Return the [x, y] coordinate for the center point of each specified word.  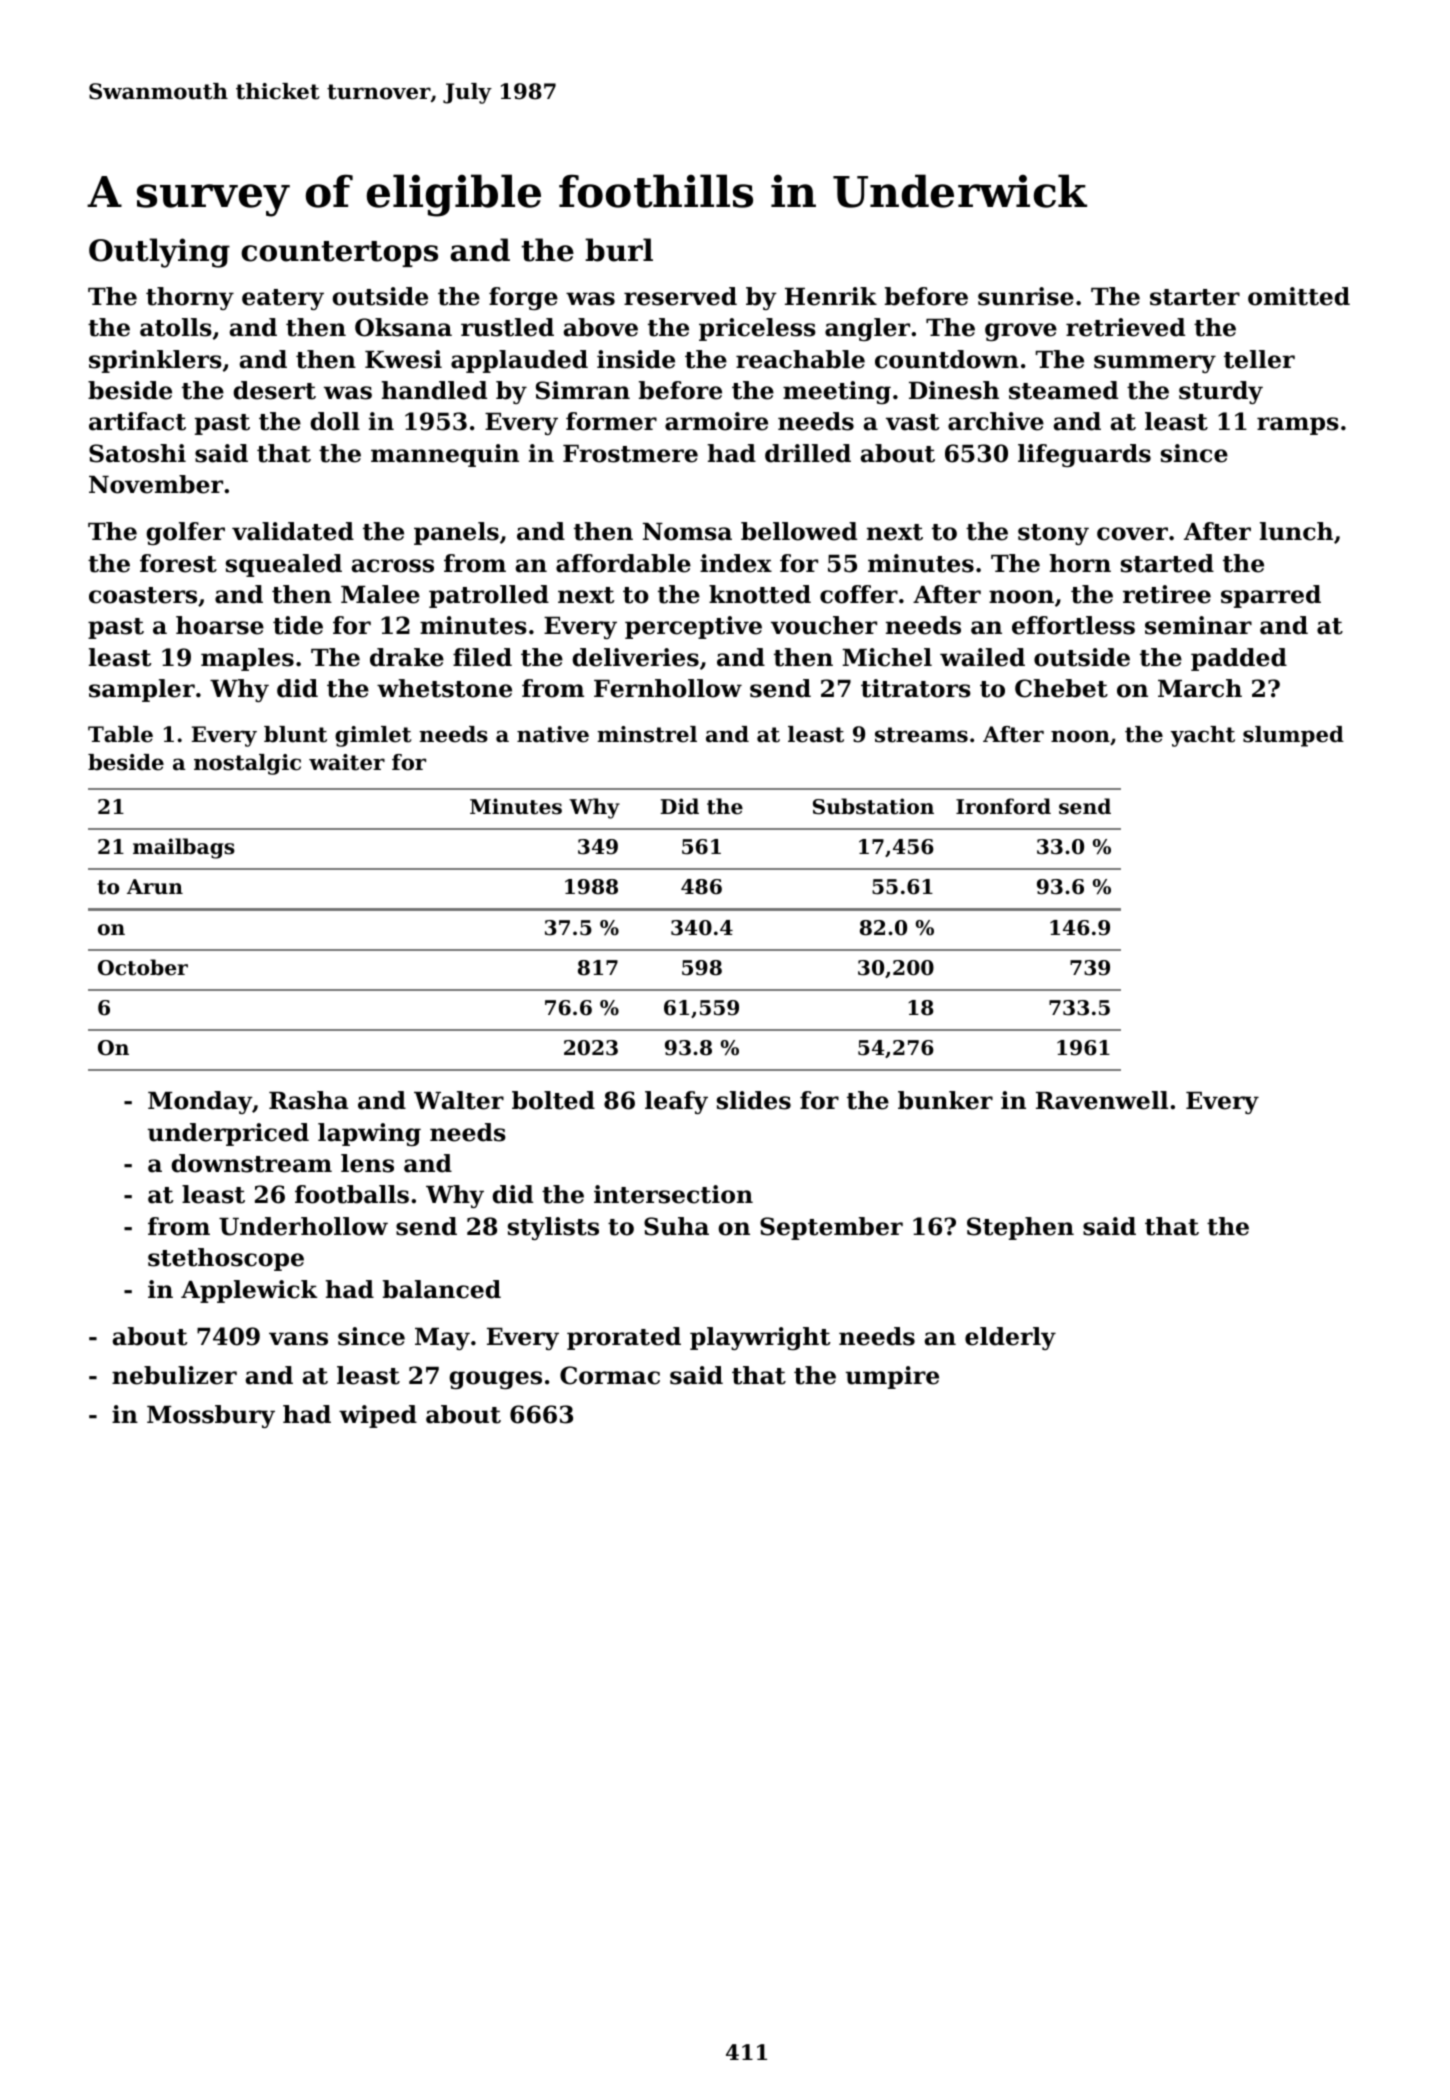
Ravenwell [1102, 1100]
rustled [507, 327]
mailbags [184, 848]
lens [367, 1163]
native [553, 734]
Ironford [1003, 806]
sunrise [1026, 296]
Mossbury [211, 1416]
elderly [1010, 1338]
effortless [1073, 625]
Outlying [159, 253]
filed [482, 657]
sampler [142, 690]
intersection [673, 1194]
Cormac [610, 1375]
